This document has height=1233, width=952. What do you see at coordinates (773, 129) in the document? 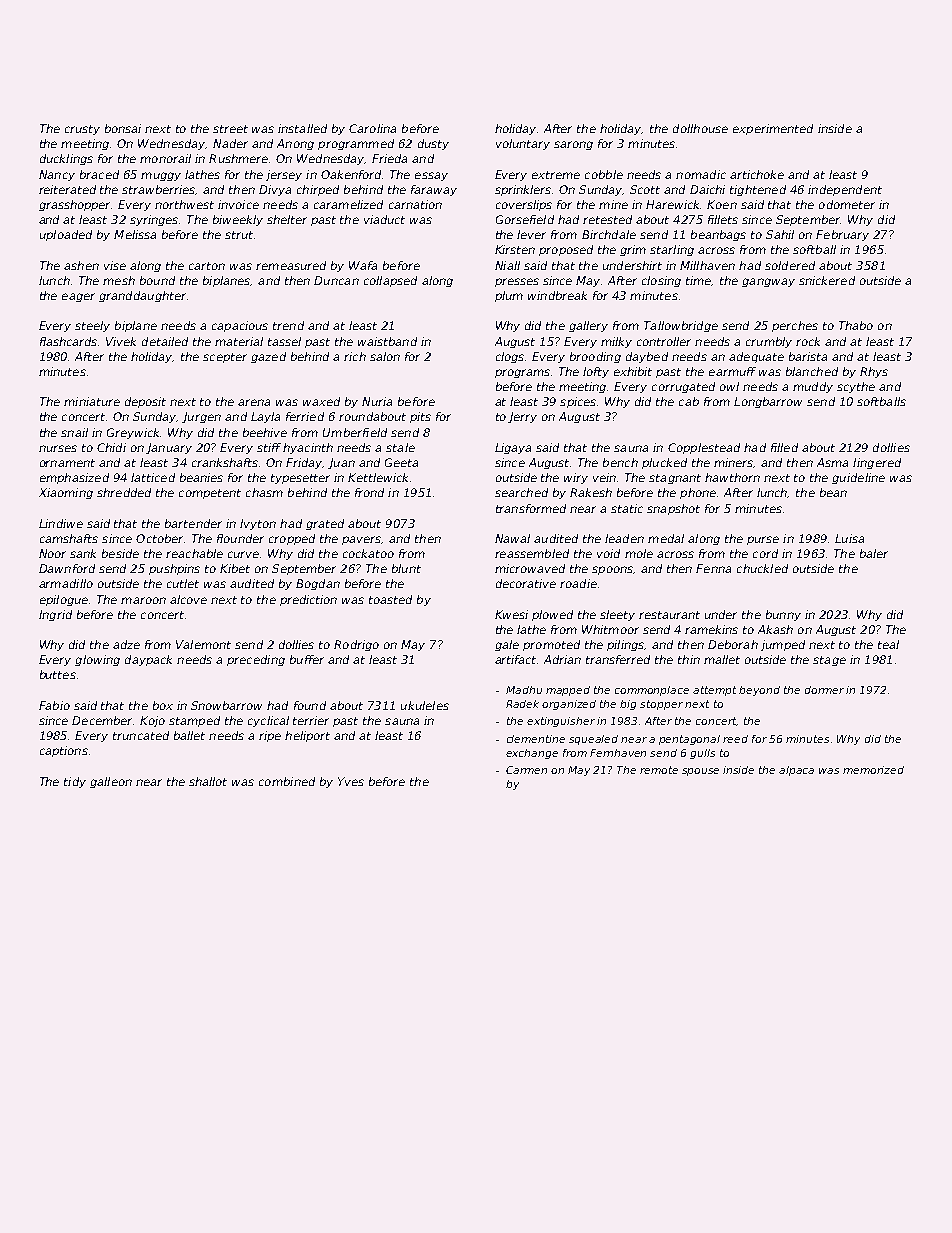
I see `experimented` at bounding box center [773, 129].
